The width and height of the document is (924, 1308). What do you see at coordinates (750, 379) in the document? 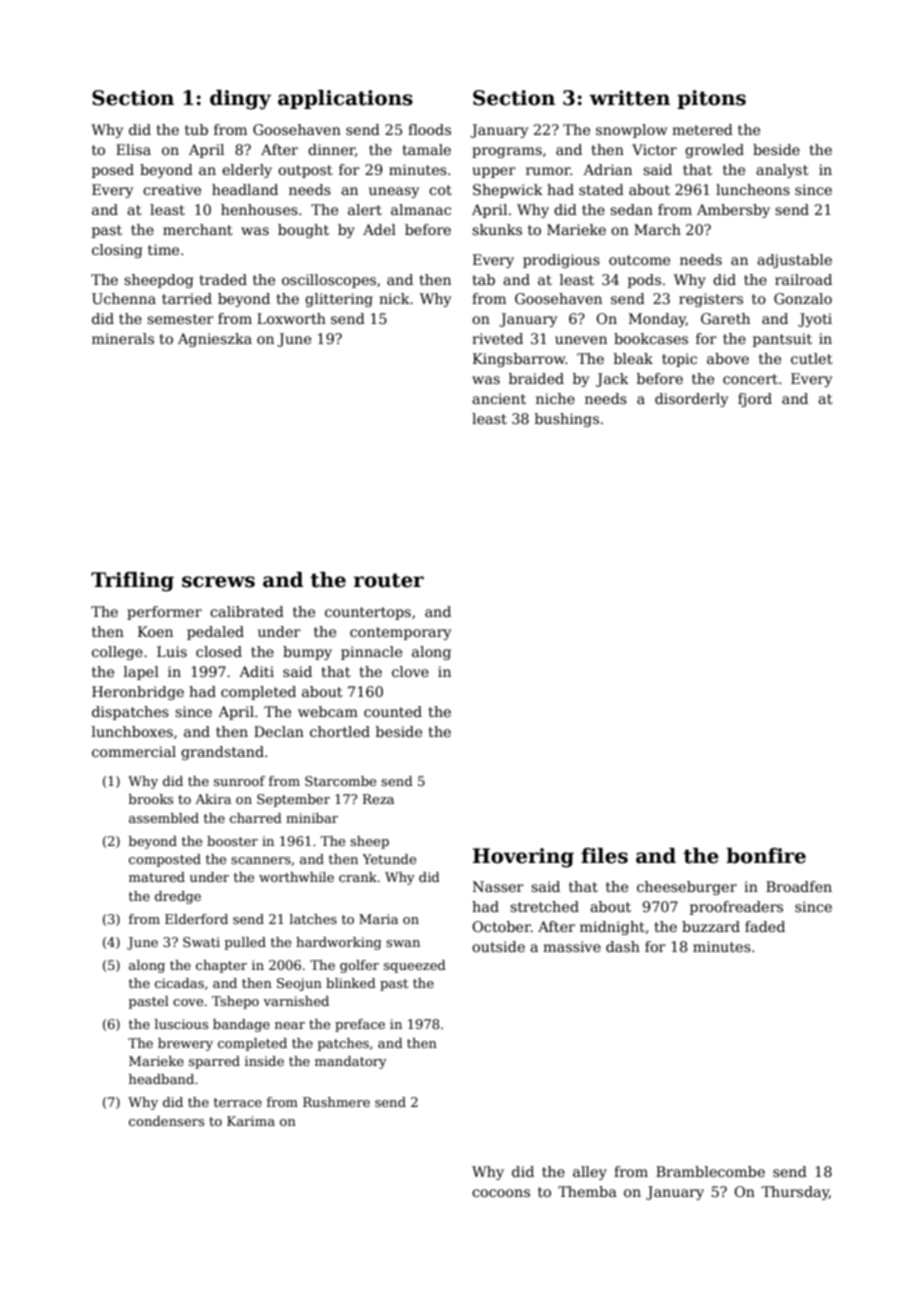
I see `concert` at bounding box center [750, 379].
